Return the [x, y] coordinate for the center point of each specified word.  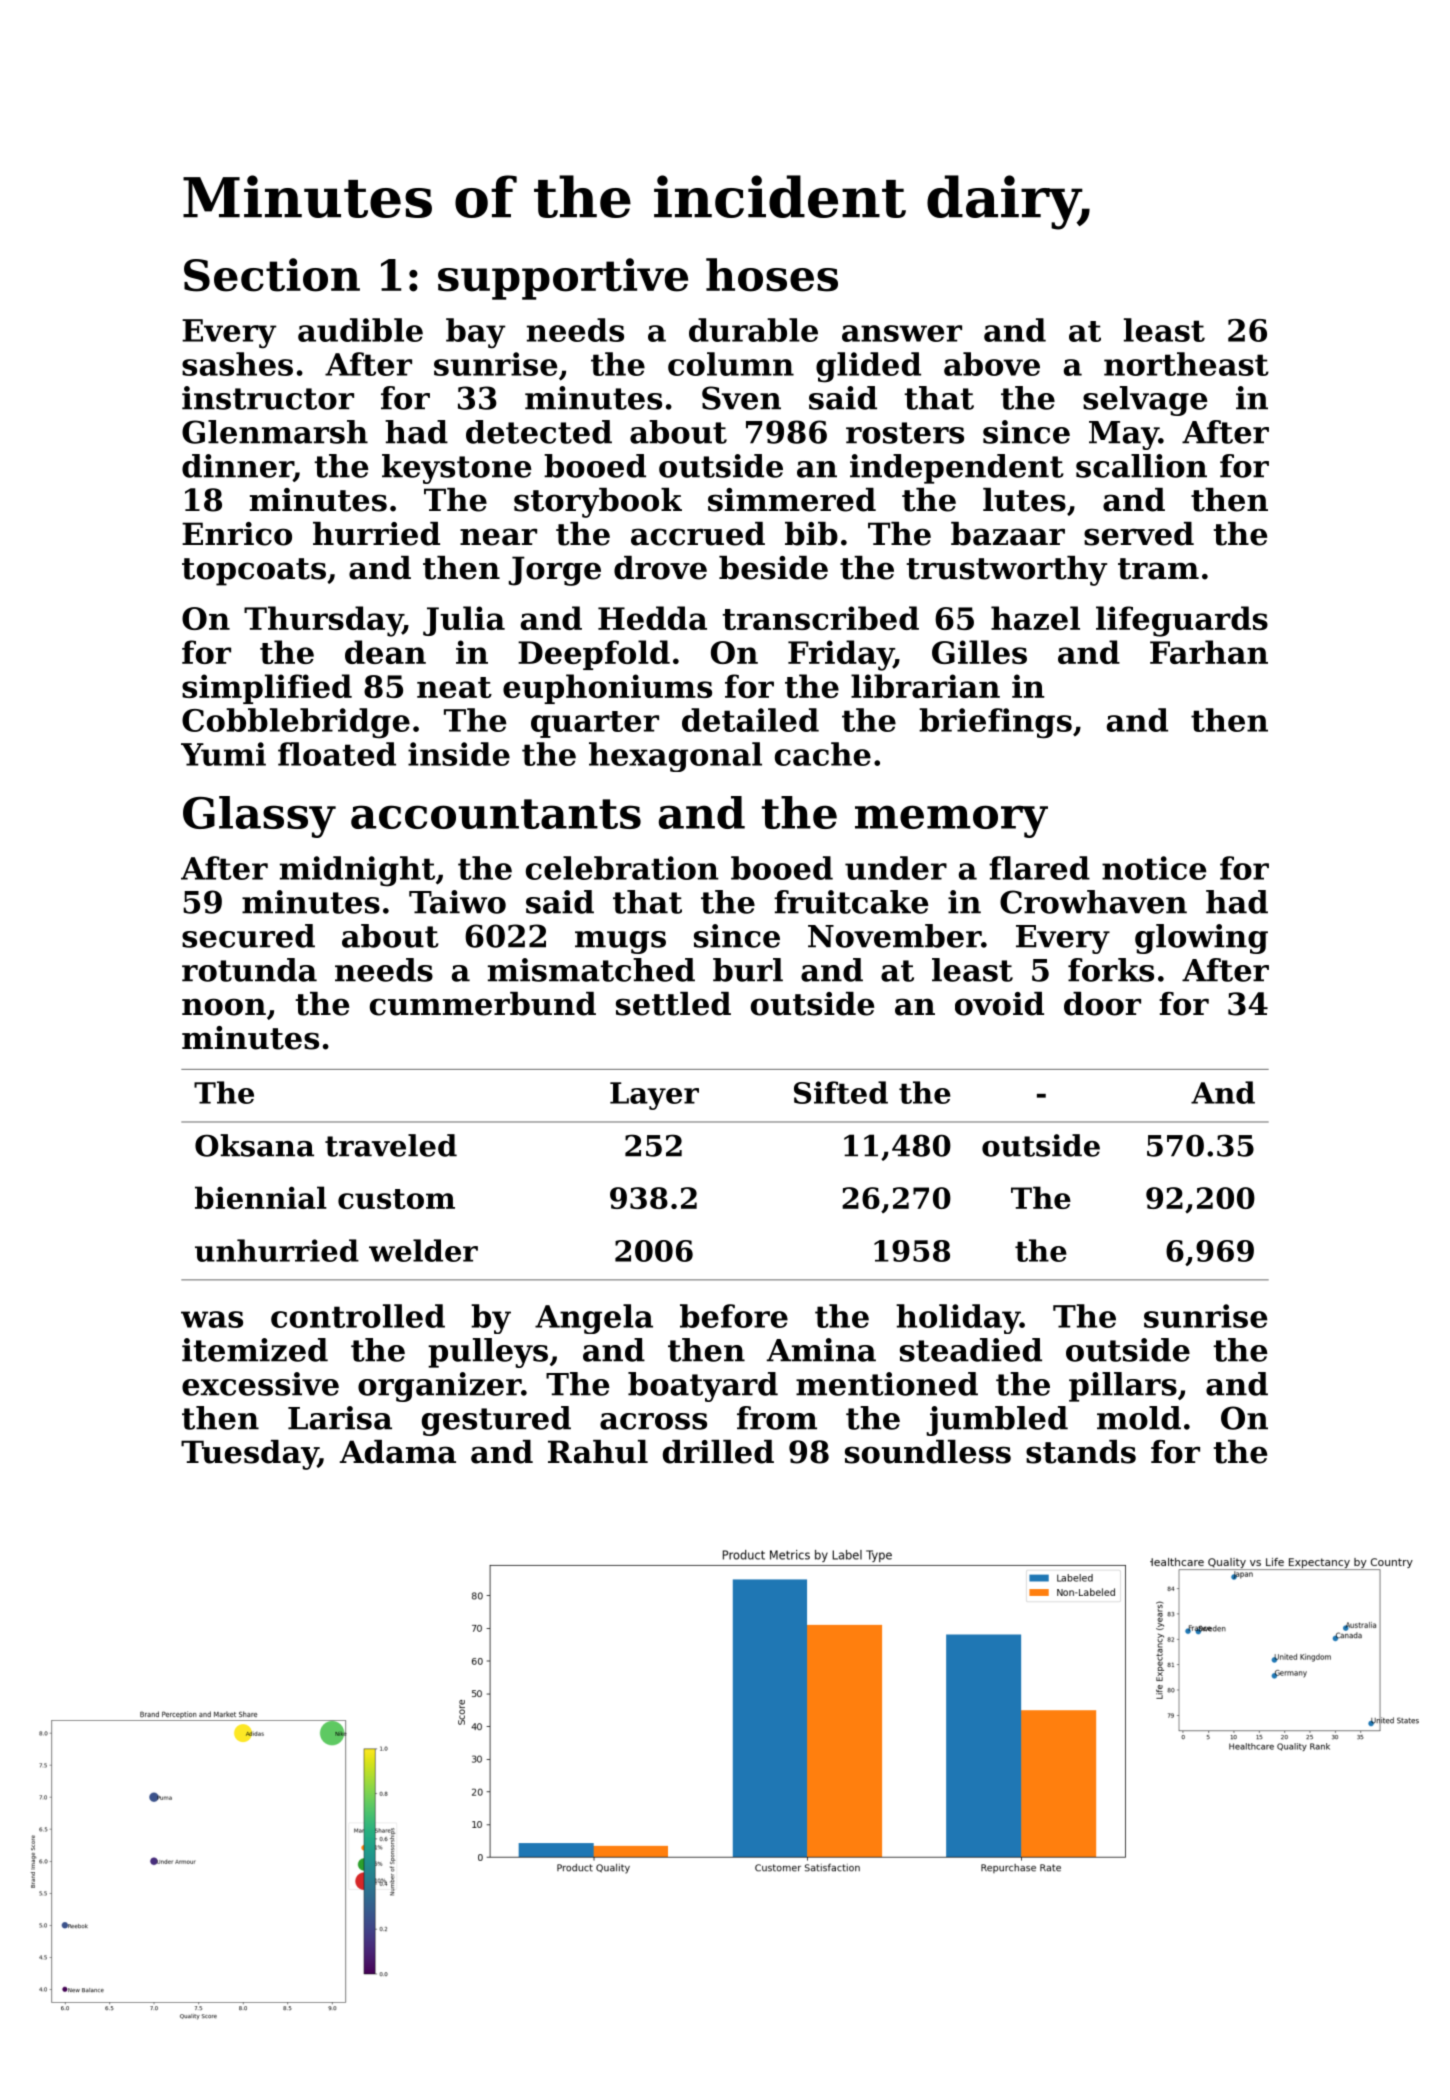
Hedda [652, 618]
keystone [457, 469]
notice [1154, 868]
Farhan [1209, 652]
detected [539, 432]
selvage [1145, 401]
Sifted [841, 1092]
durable [753, 330]
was [212, 1319]
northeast [1186, 364]
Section [272, 275]
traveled [391, 1145]
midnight [357, 871]
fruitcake [851, 902]
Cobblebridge [296, 723]
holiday [958, 1319]
